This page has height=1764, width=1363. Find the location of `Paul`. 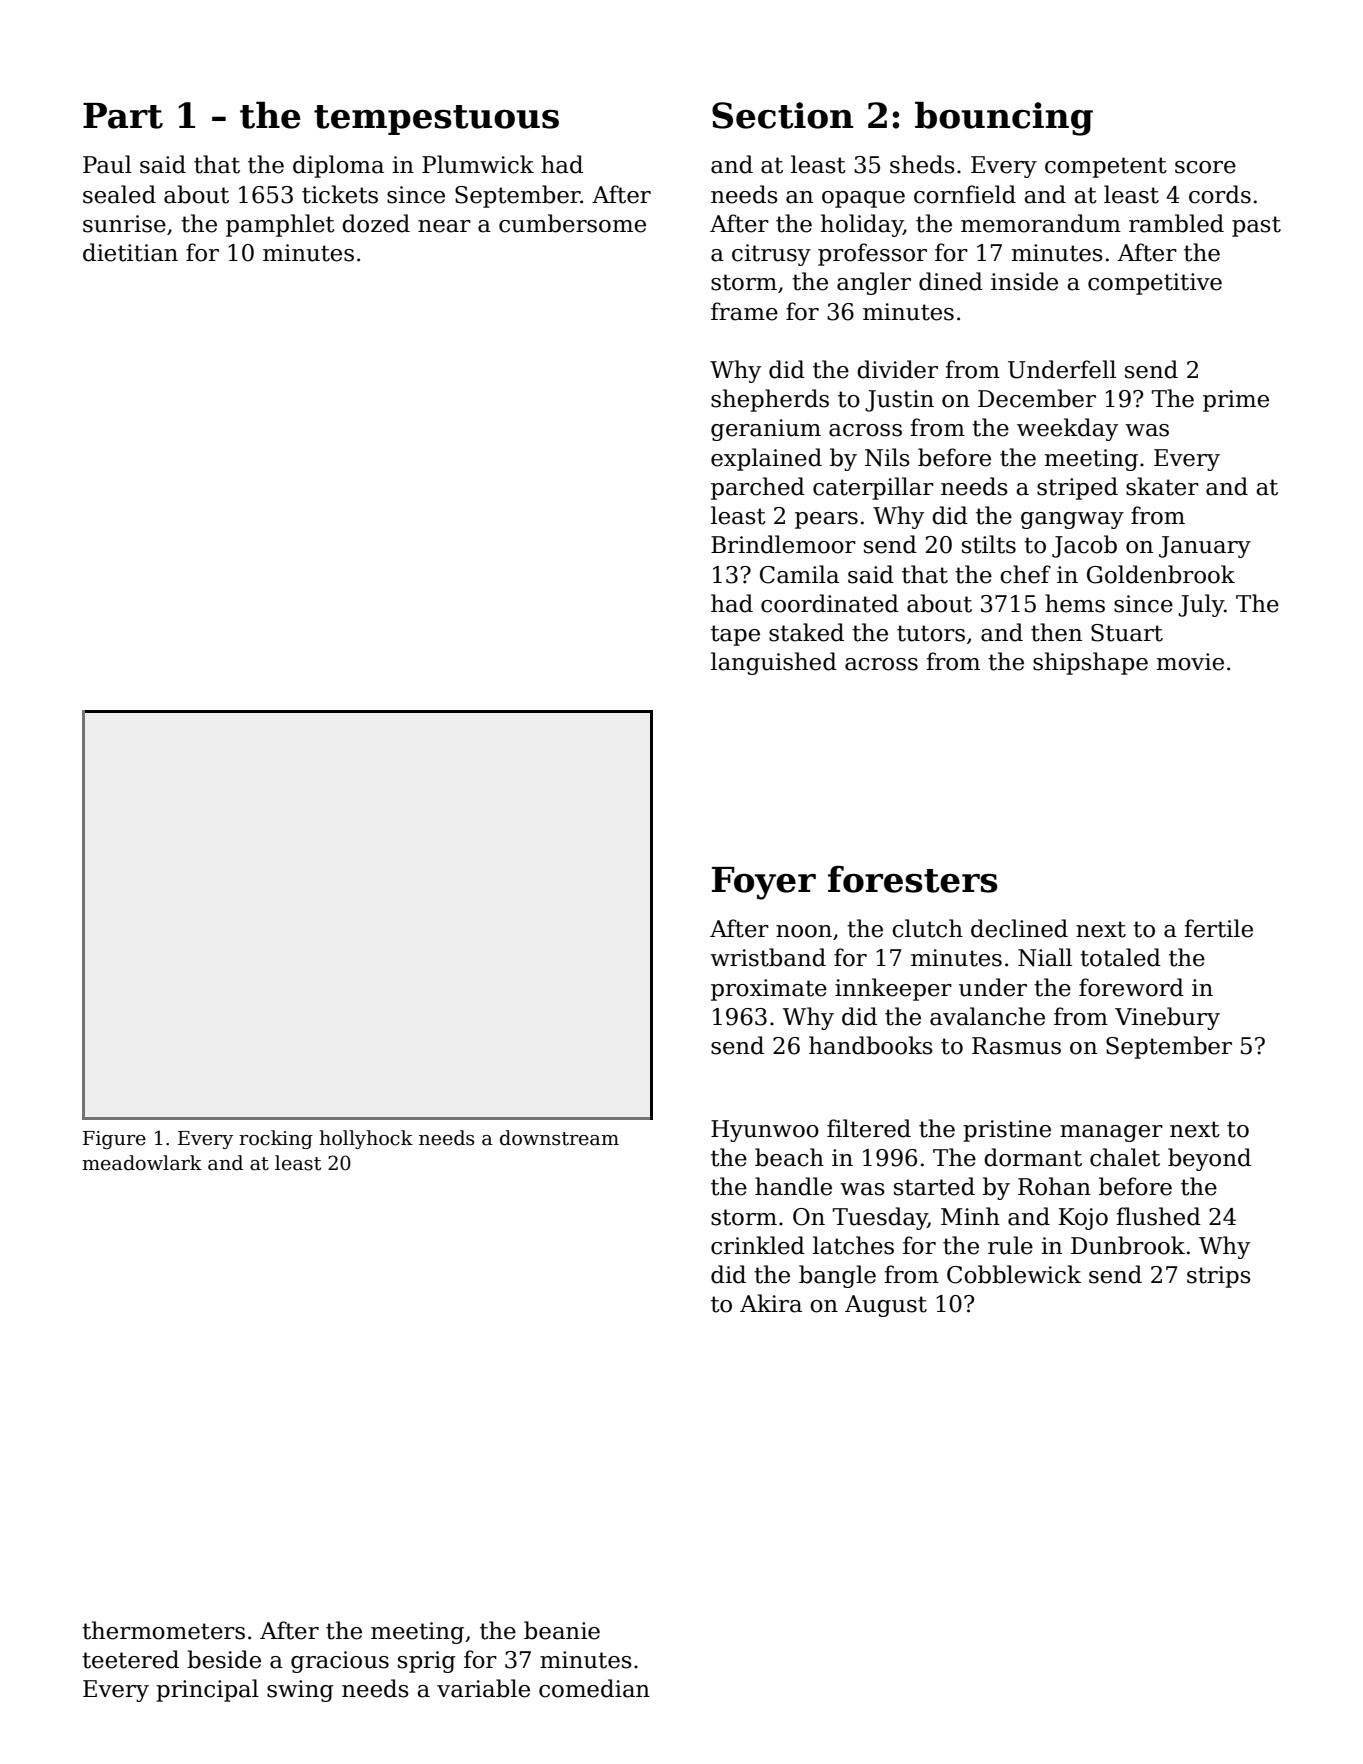

Paul is located at coordinates (107, 164).
